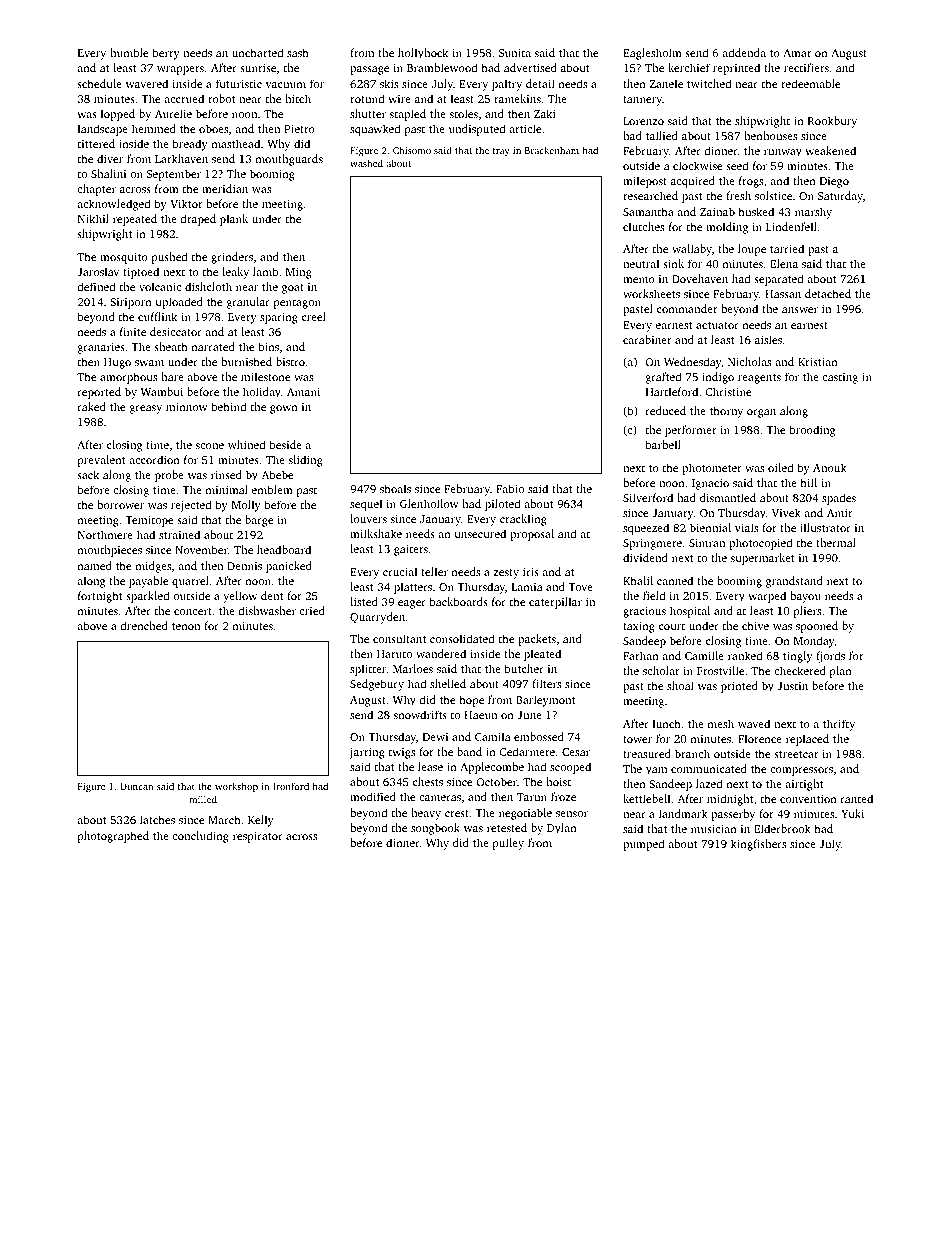 Image resolution: width=952 pixels, height=1233 pixels. I want to click on meridian, so click(225, 188).
